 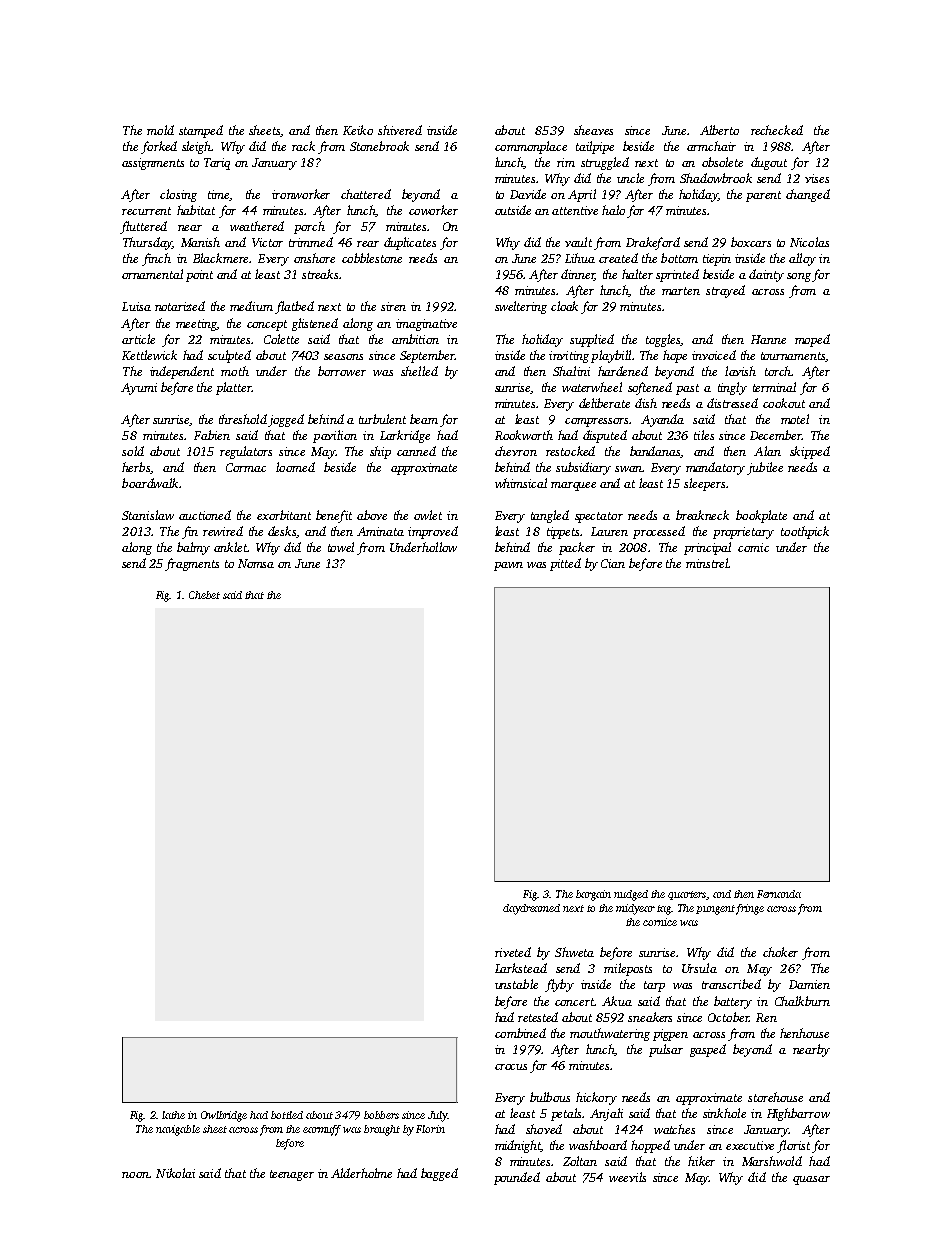 What do you see at coordinates (768, 339) in the page?
I see `Hanne` at bounding box center [768, 339].
